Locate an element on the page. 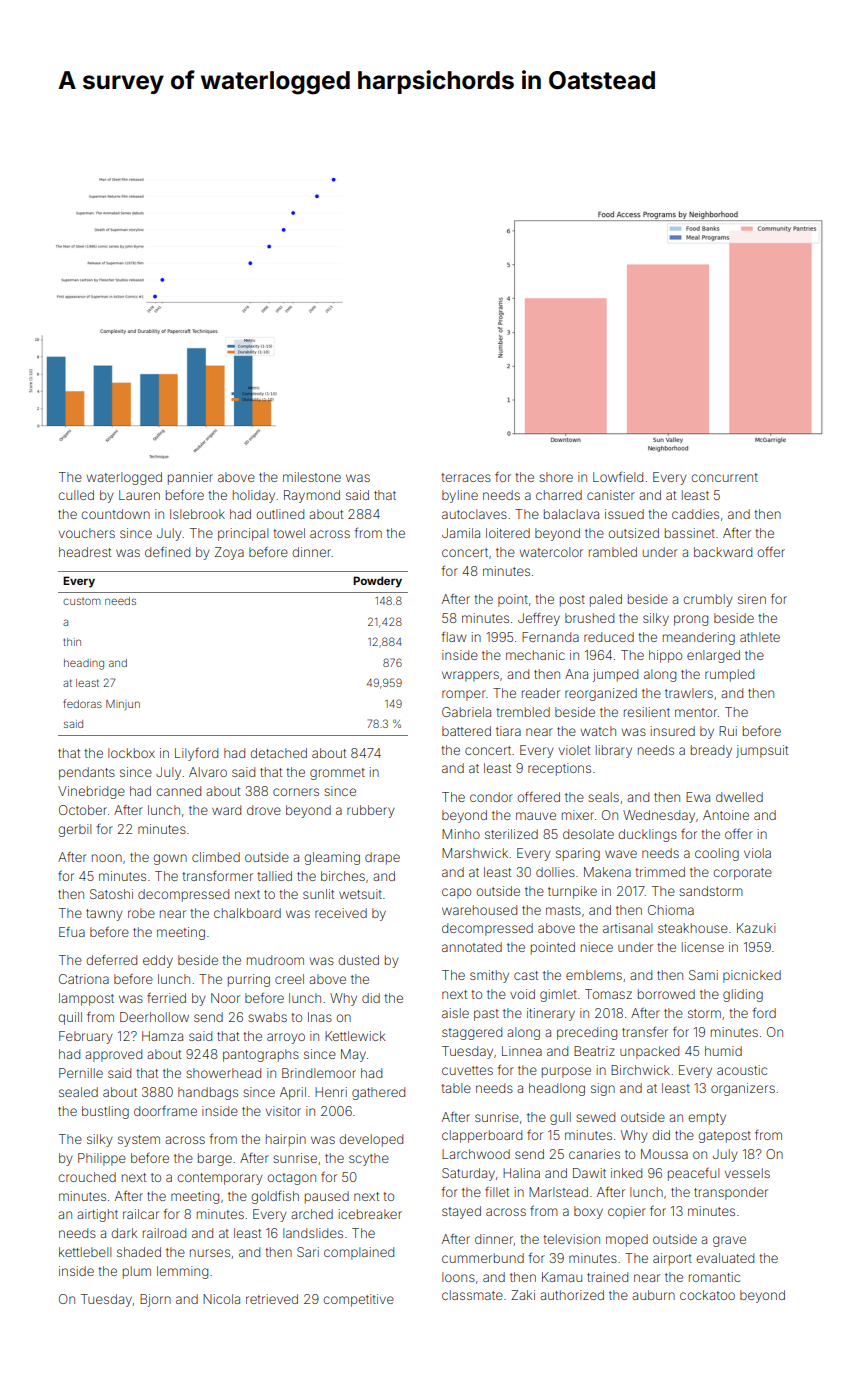  Minjun is located at coordinates (123, 705).
